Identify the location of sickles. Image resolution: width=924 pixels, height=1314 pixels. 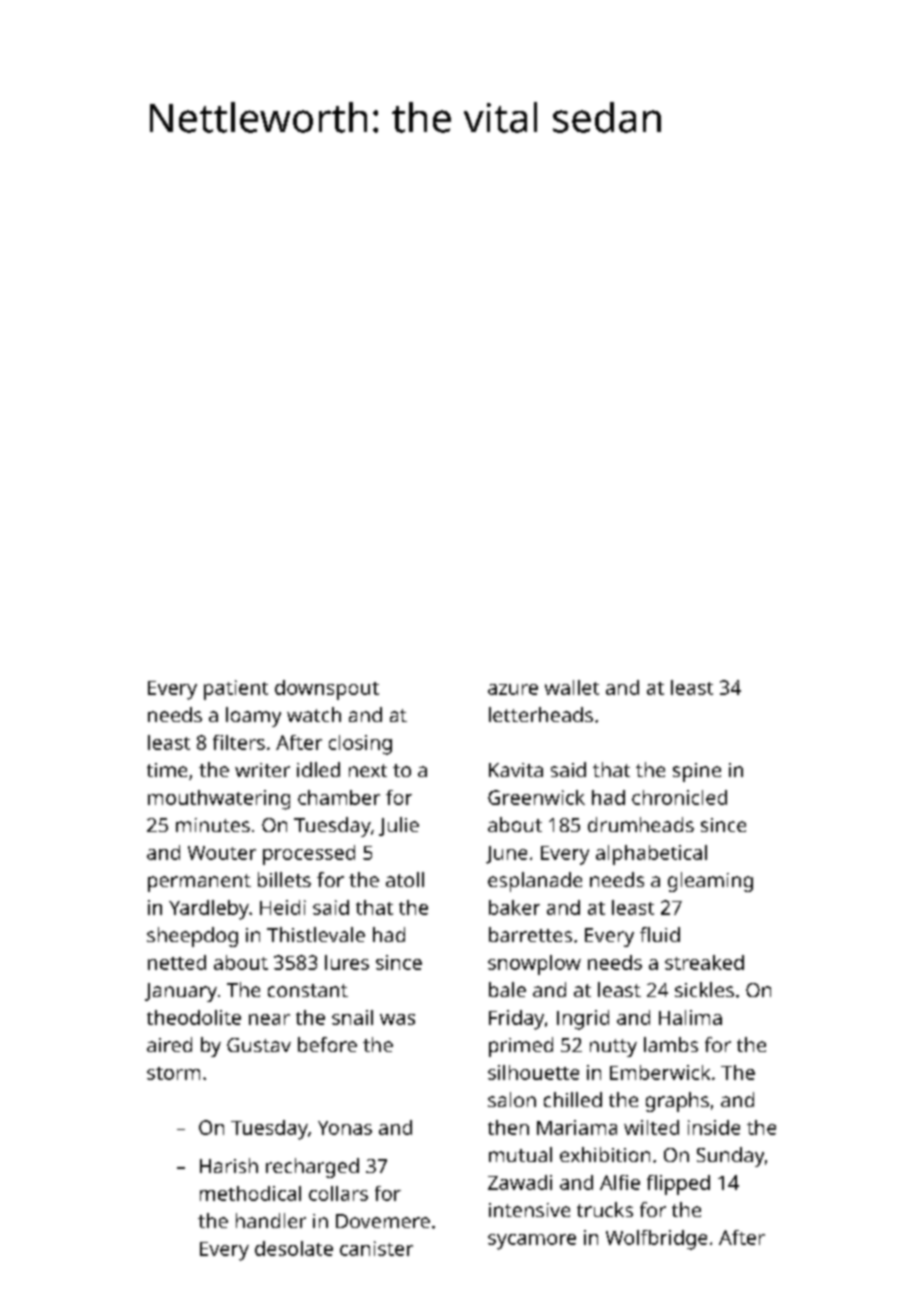
(704, 989).
